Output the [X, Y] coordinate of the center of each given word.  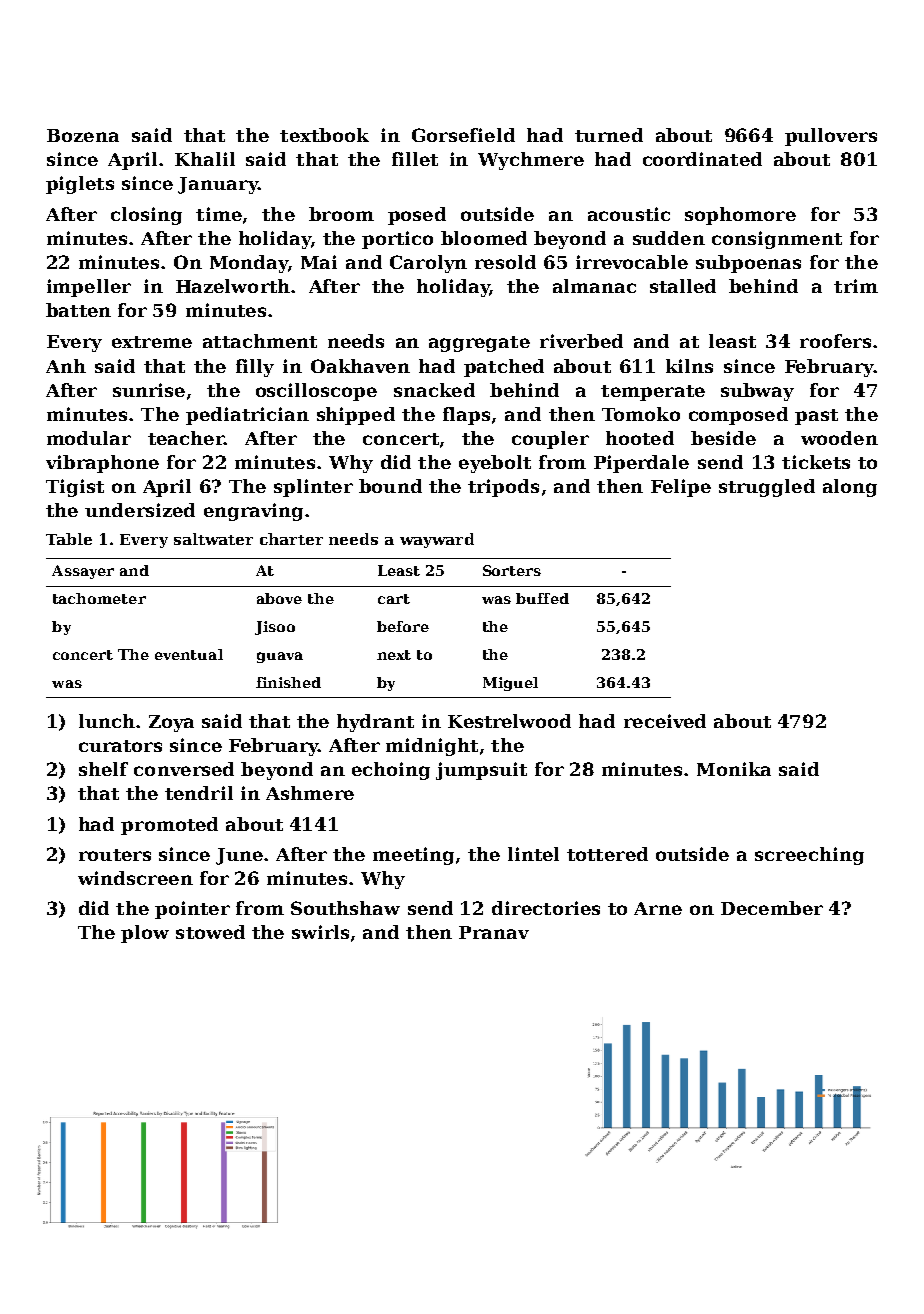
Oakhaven [360, 366]
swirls [320, 932]
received [665, 721]
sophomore [740, 216]
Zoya [171, 723]
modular [89, 438]
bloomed [484, 238]
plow [145, 934]
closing [146, 216]
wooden [839, 438]
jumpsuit [481, 771]
